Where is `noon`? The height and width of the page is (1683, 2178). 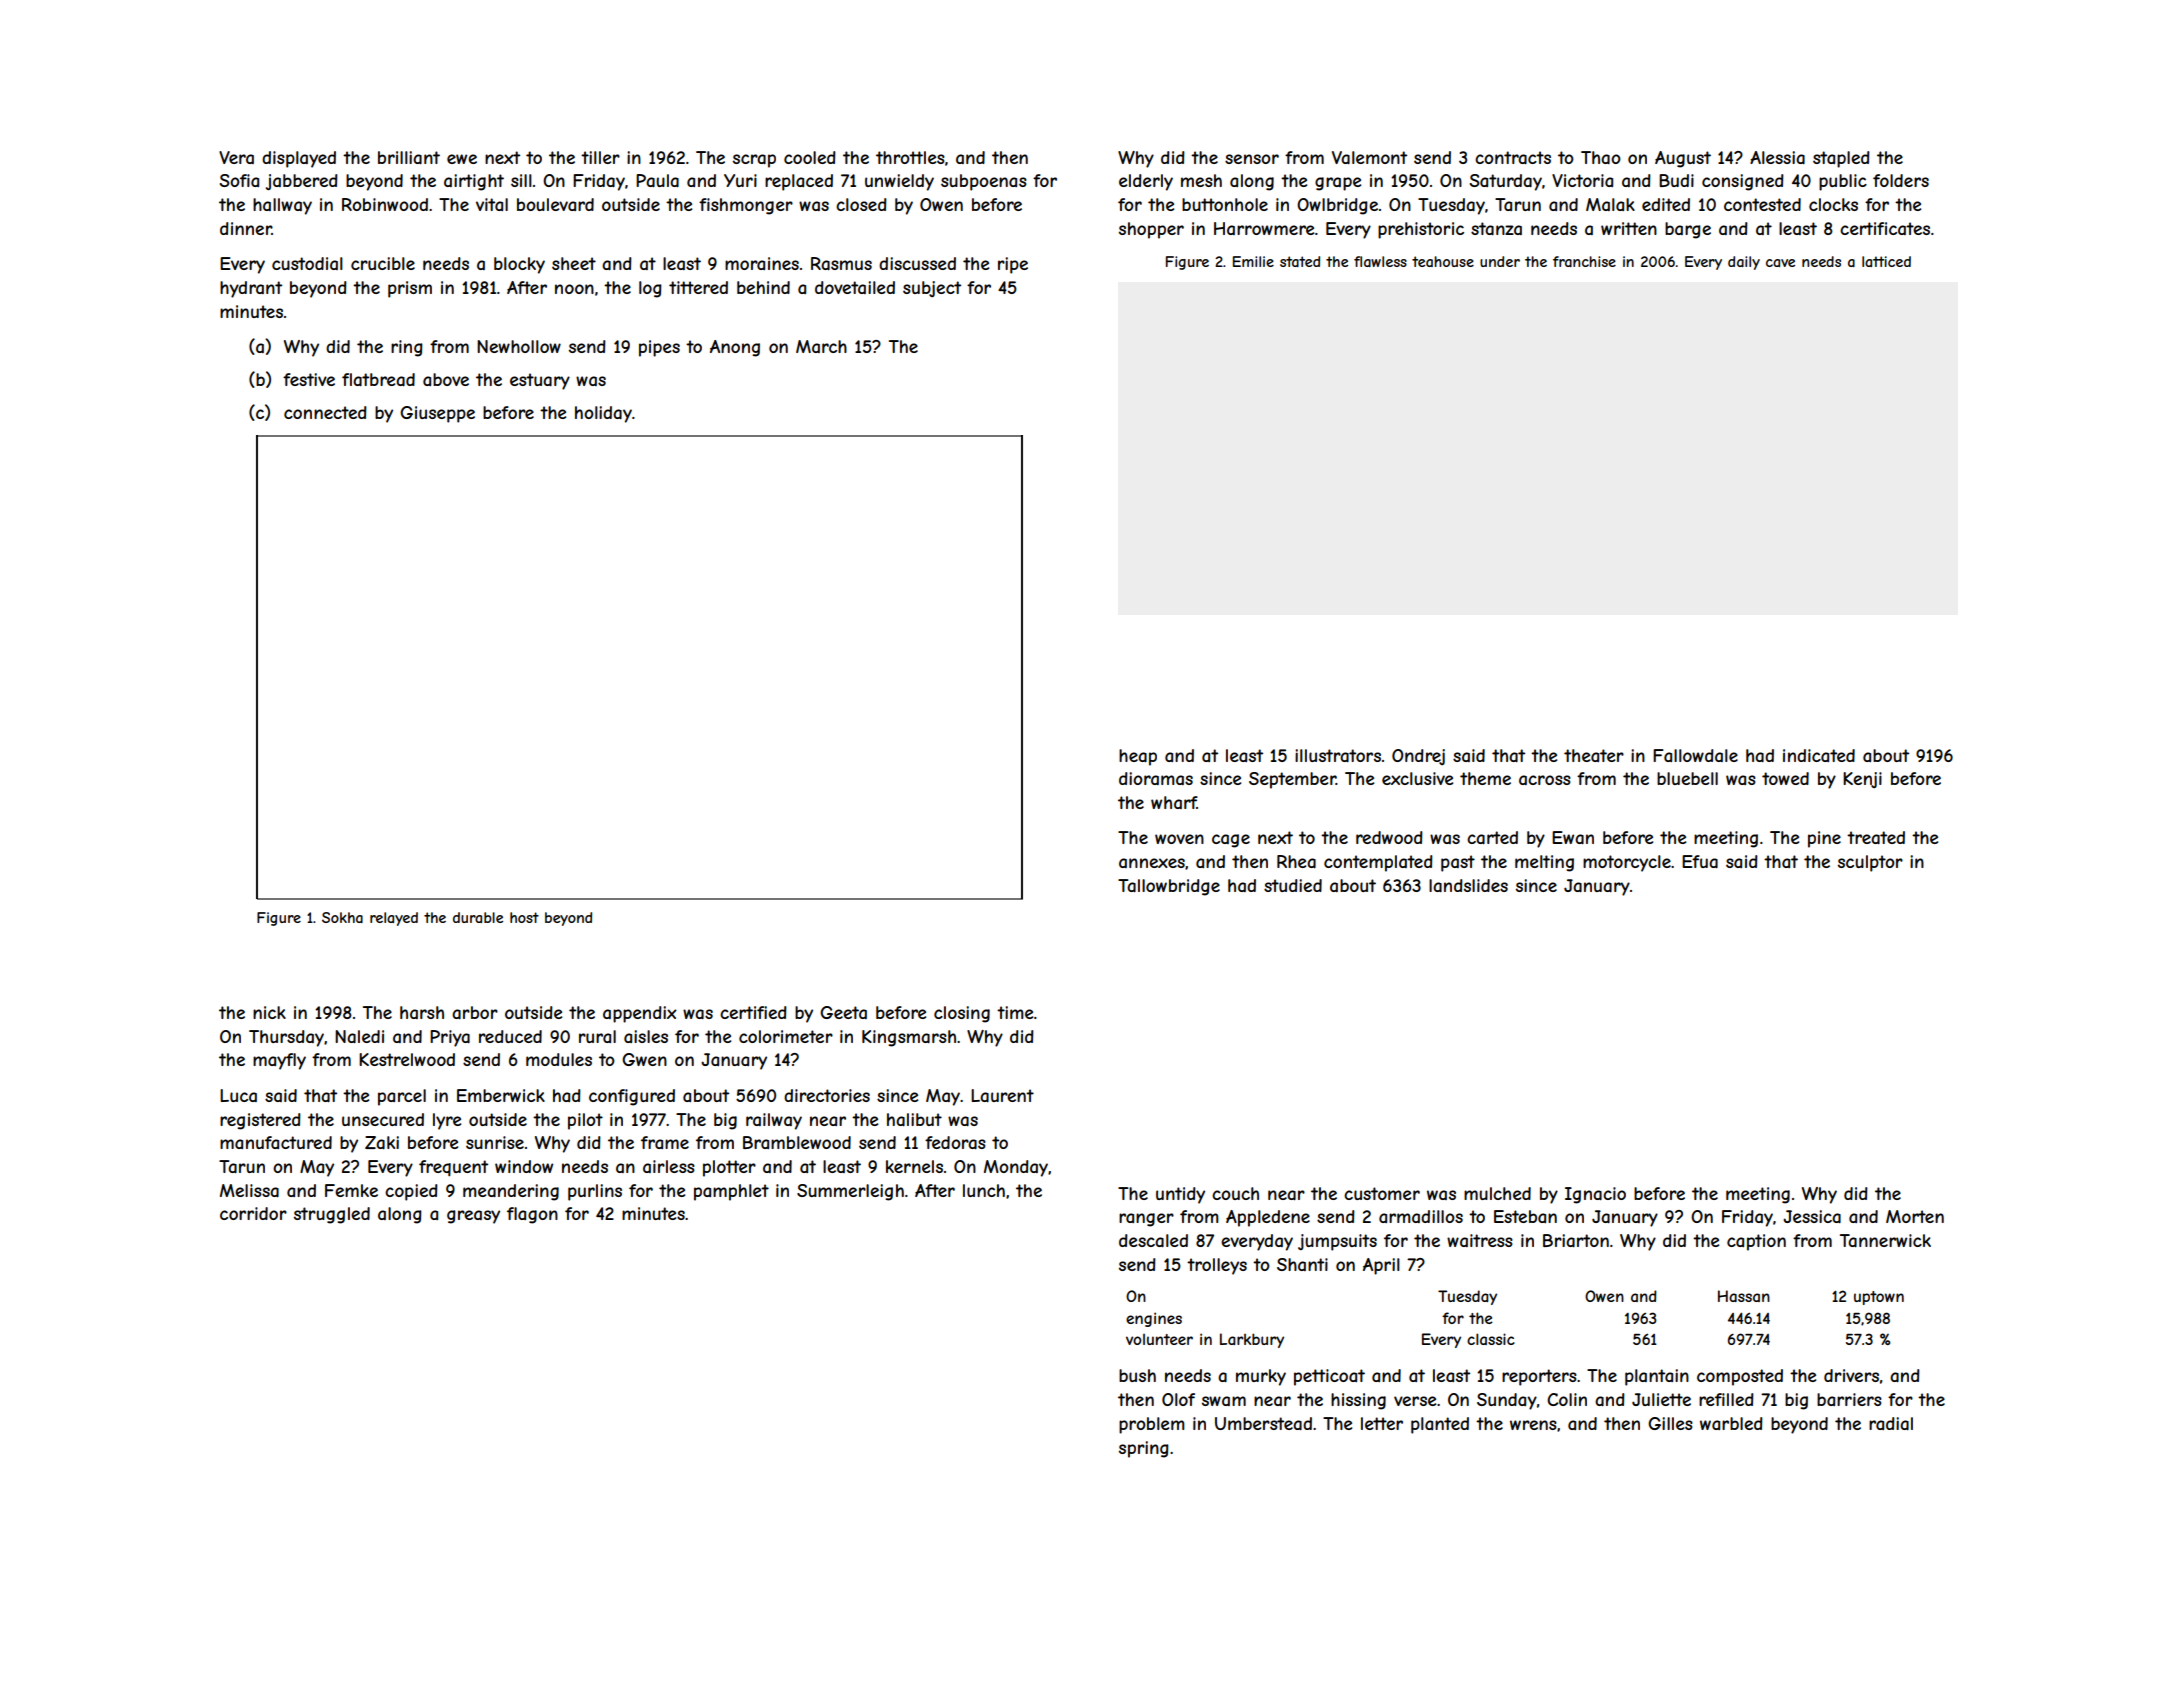
noon is located at coordinates (574, 289).
